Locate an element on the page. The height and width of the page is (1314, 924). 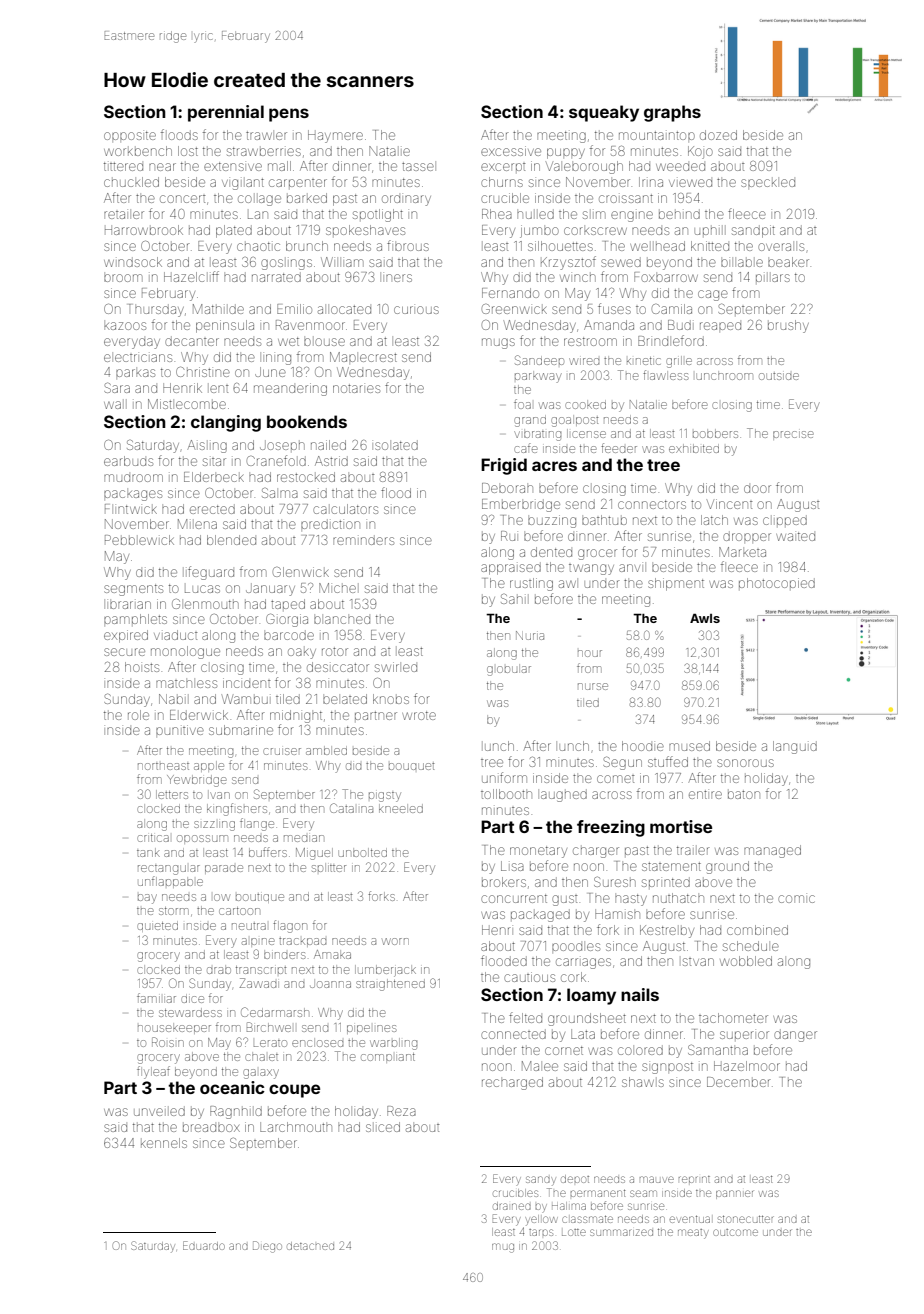
Haymere is located at coordinates (335, 136).
